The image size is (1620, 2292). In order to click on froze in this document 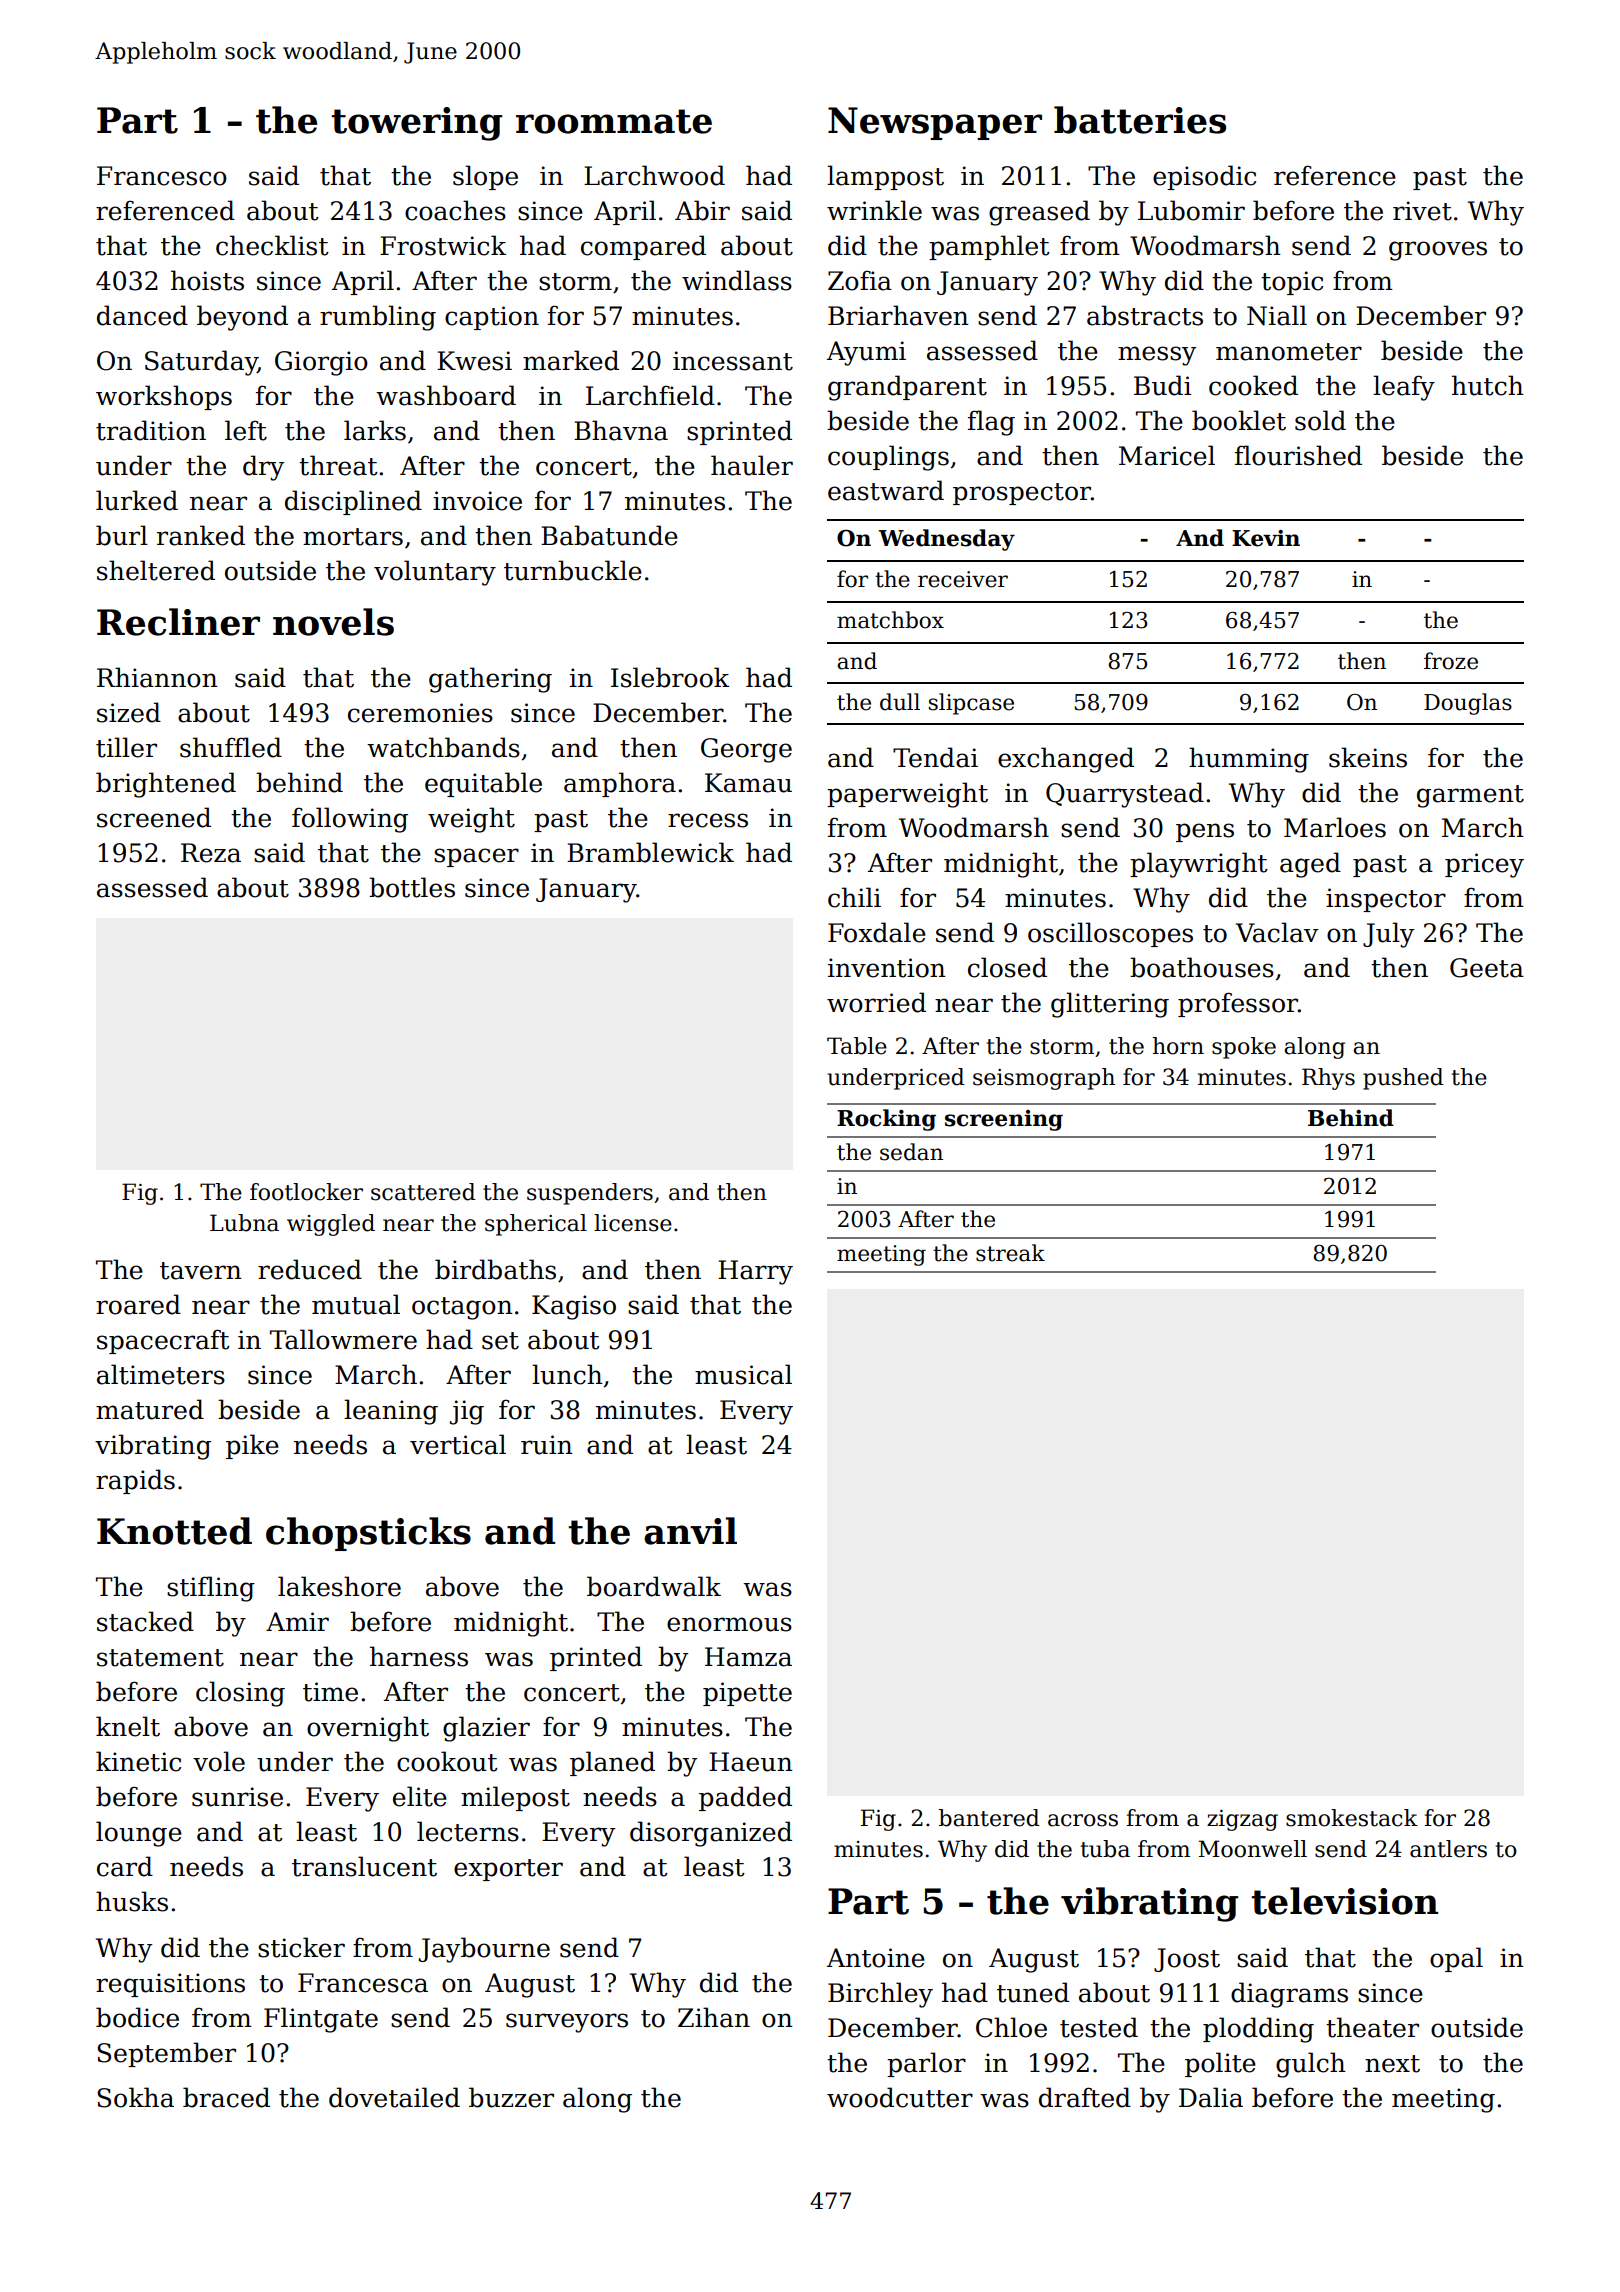, I will do `click(1451, 661)`.
